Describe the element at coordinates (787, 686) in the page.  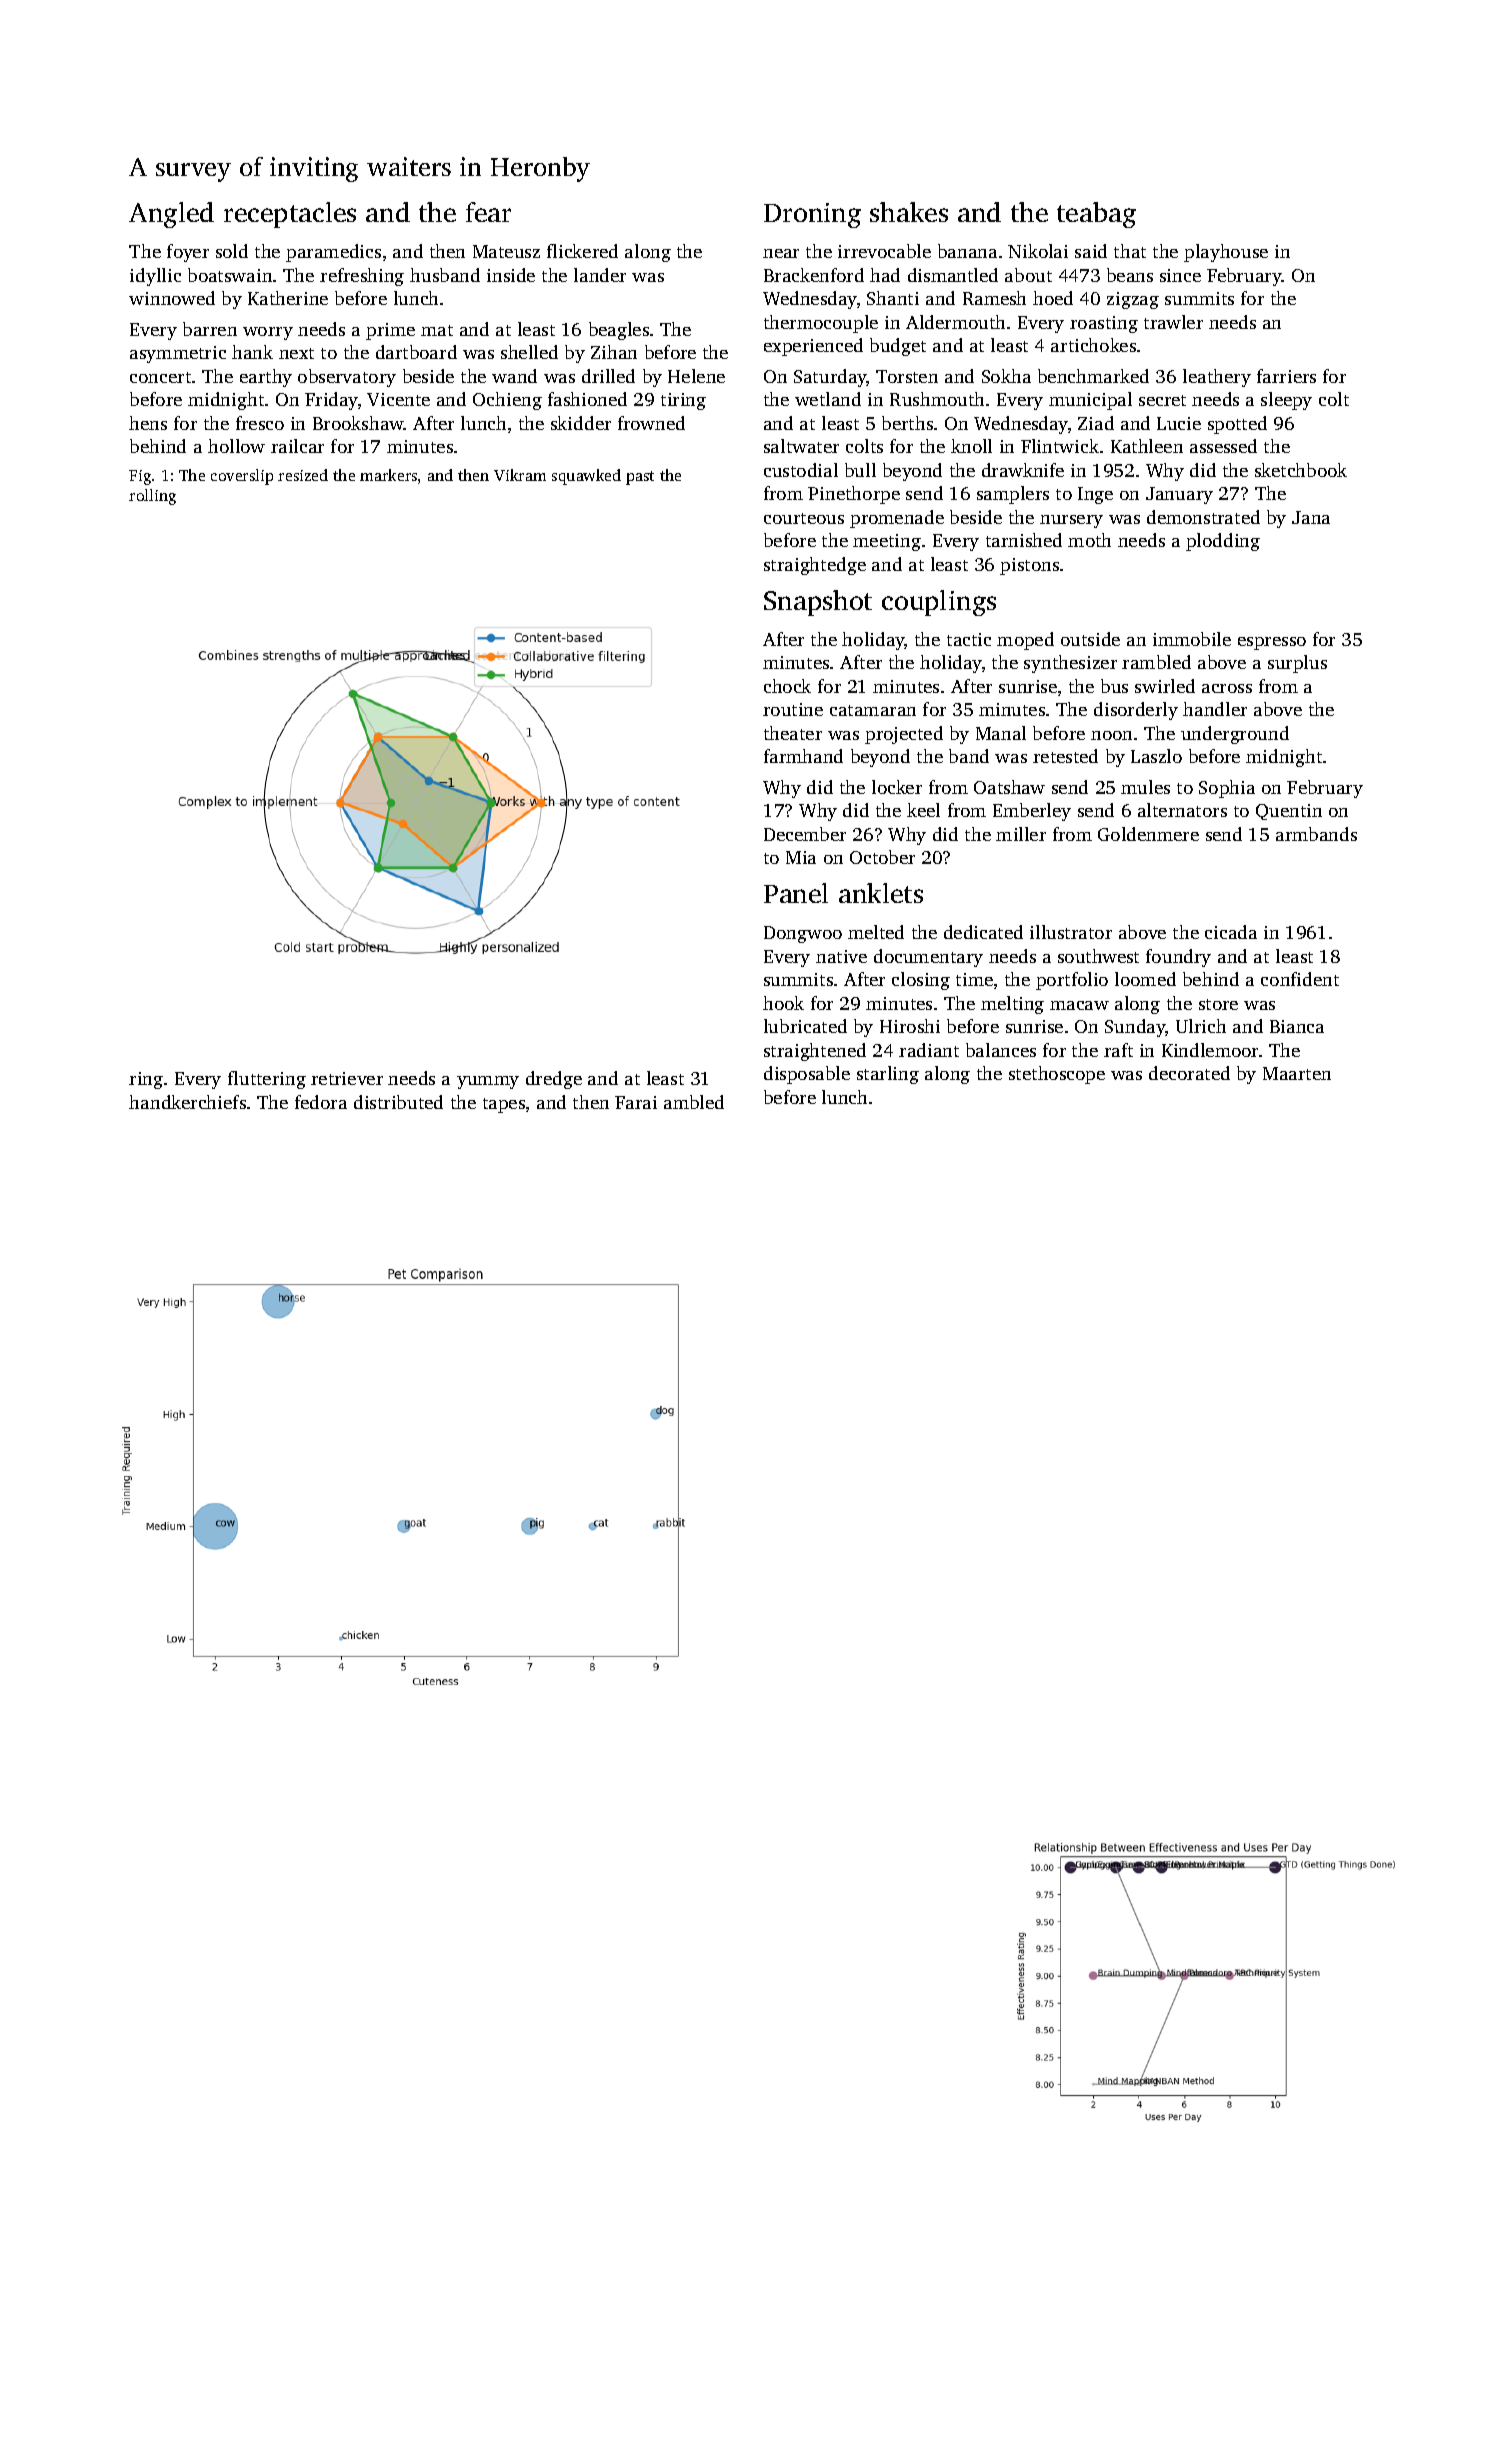
I see `chock` at that location.
